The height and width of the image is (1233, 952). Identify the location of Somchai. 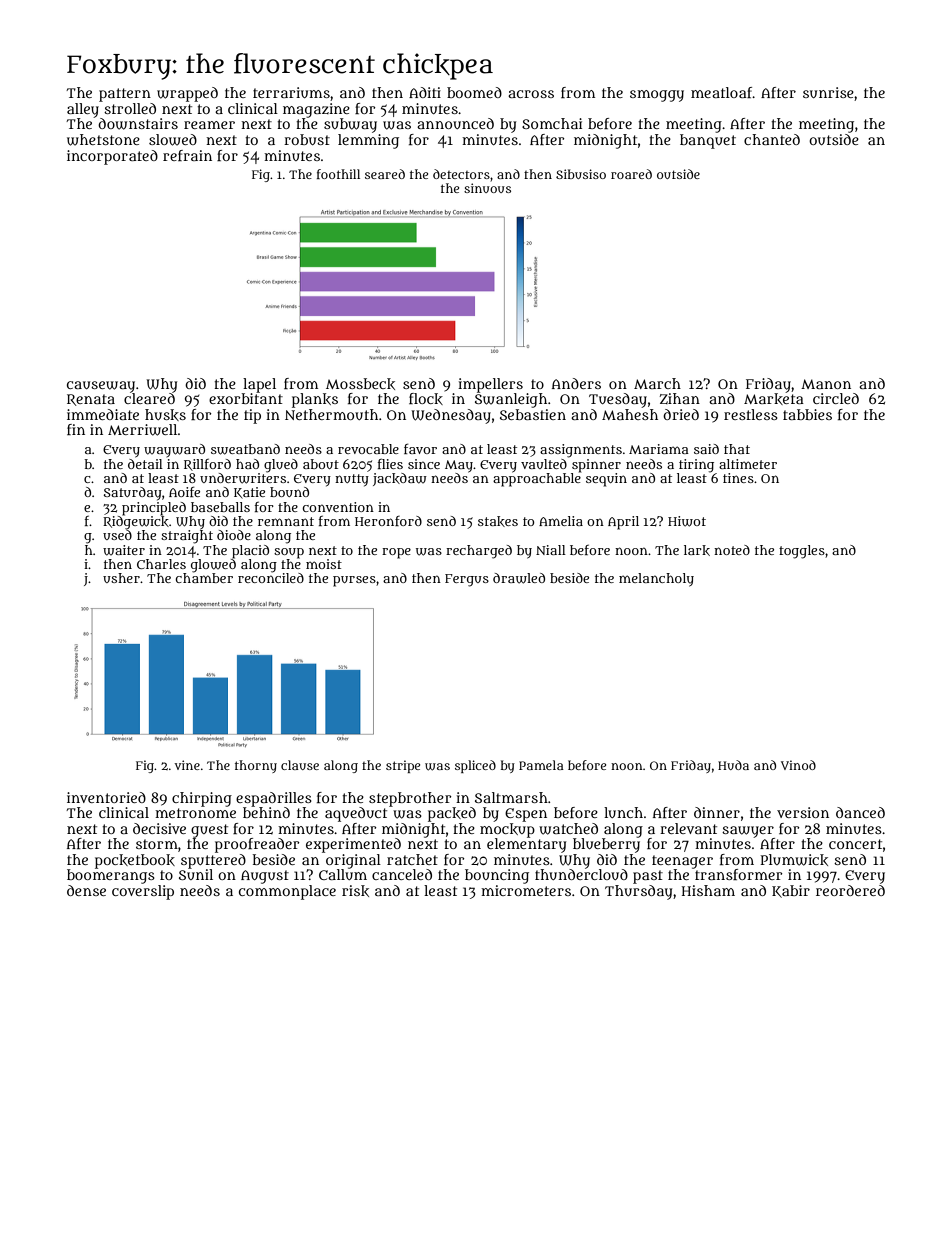
(552, 123).
